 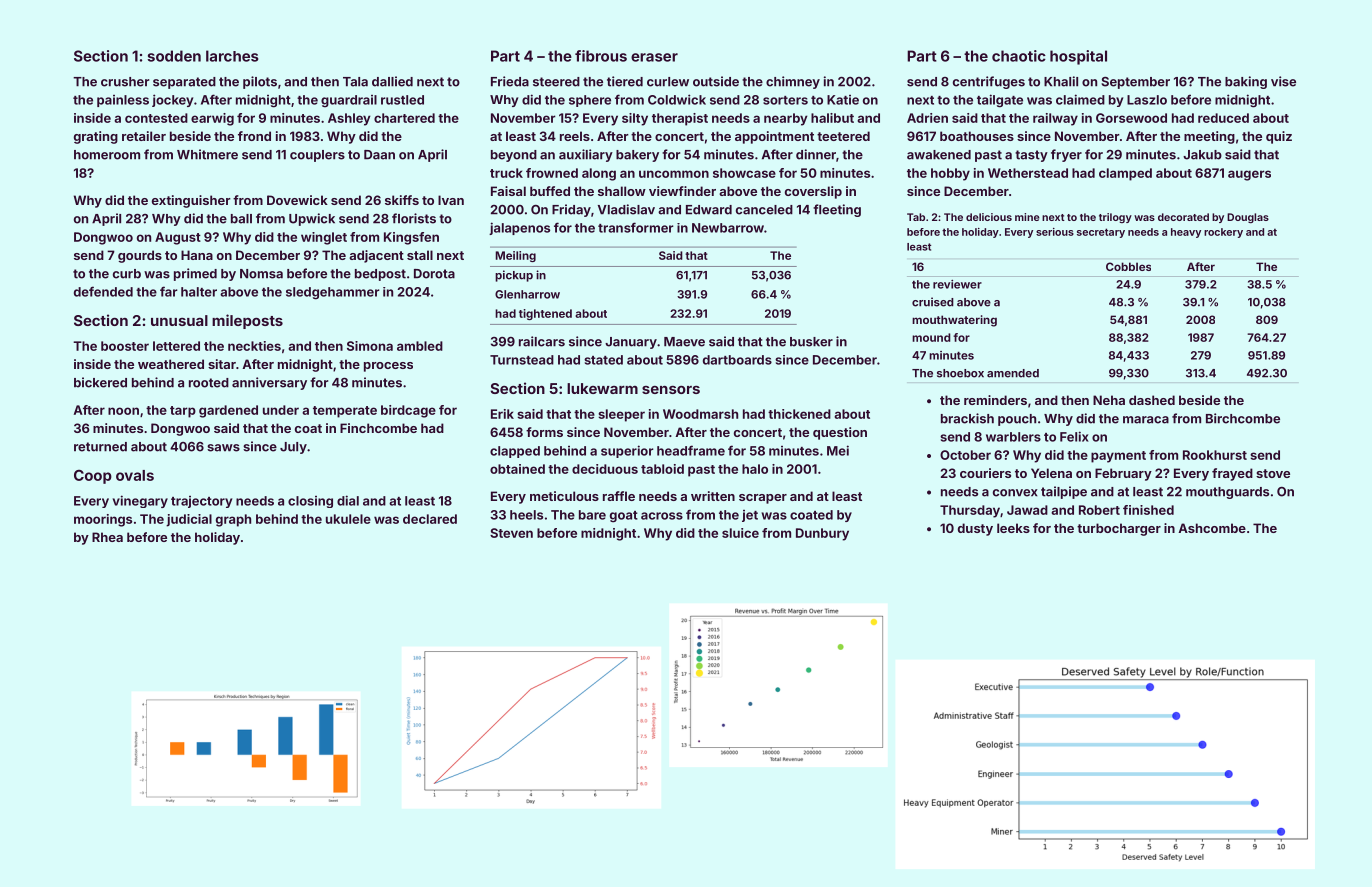 I want to click on Rhea, so click(x=107, y=537).
